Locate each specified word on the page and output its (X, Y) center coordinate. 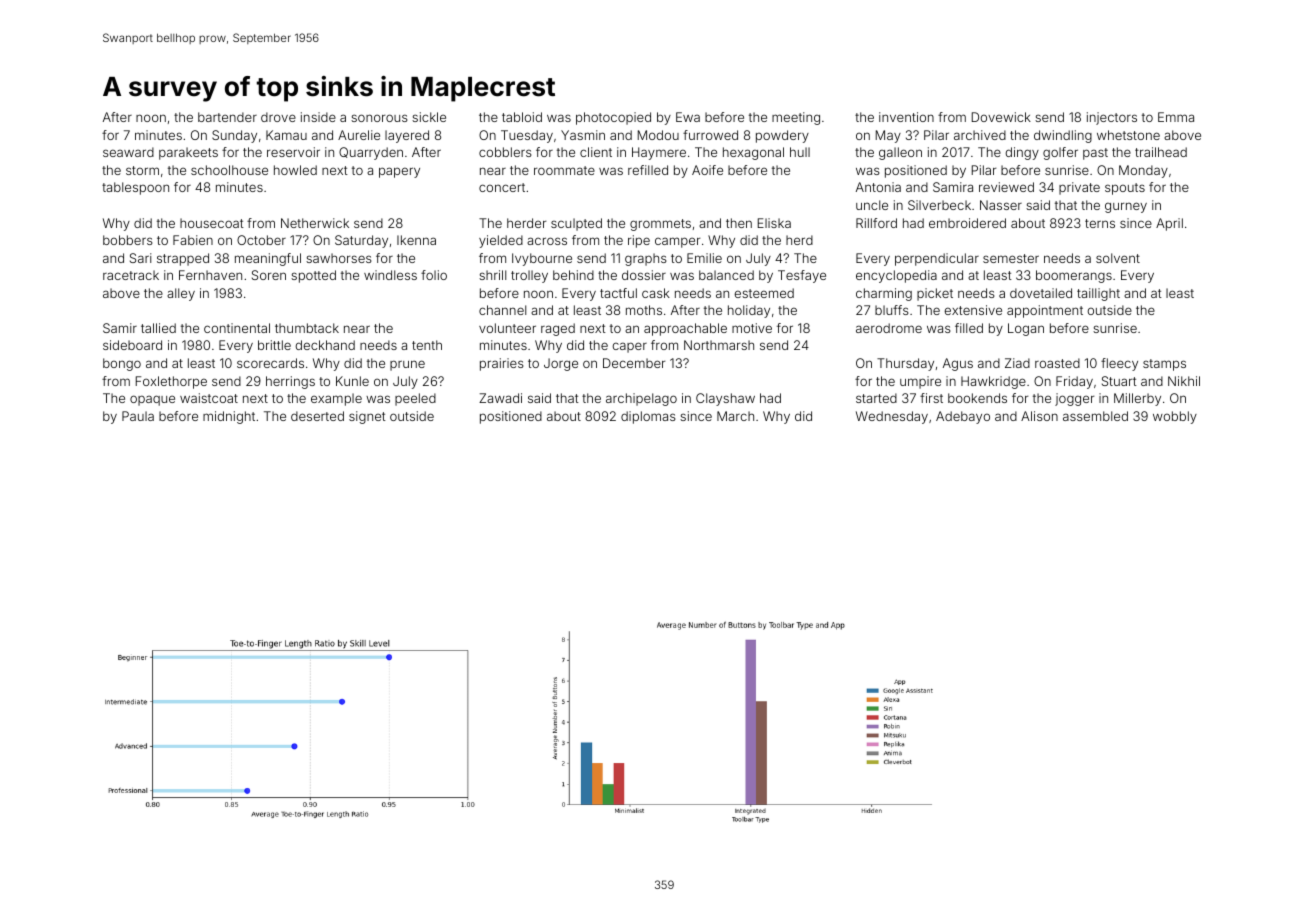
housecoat (212, 223)
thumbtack (307, 328)
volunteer (507, 328)
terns (1100, 223)
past (1095, 154)
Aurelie (359, 135)
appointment (1045, 311)
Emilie (704, 258)
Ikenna (416, 240)
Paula (138, 416)
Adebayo (963, 417)
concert (502, 187)
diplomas (648, 417)
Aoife (707, 170)
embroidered (967, 223)
